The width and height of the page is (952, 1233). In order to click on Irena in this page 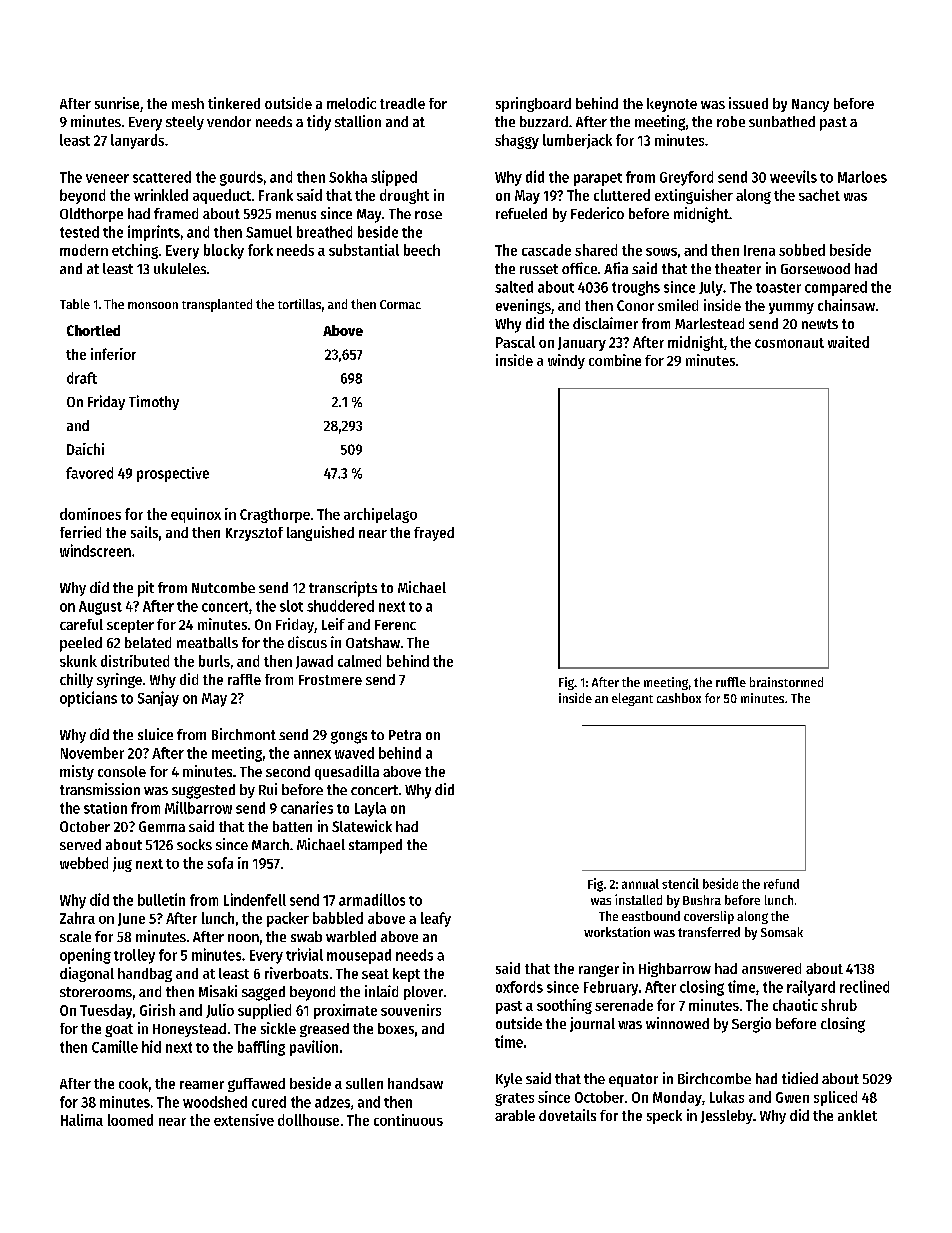, I will do `click(759, 250)`.
